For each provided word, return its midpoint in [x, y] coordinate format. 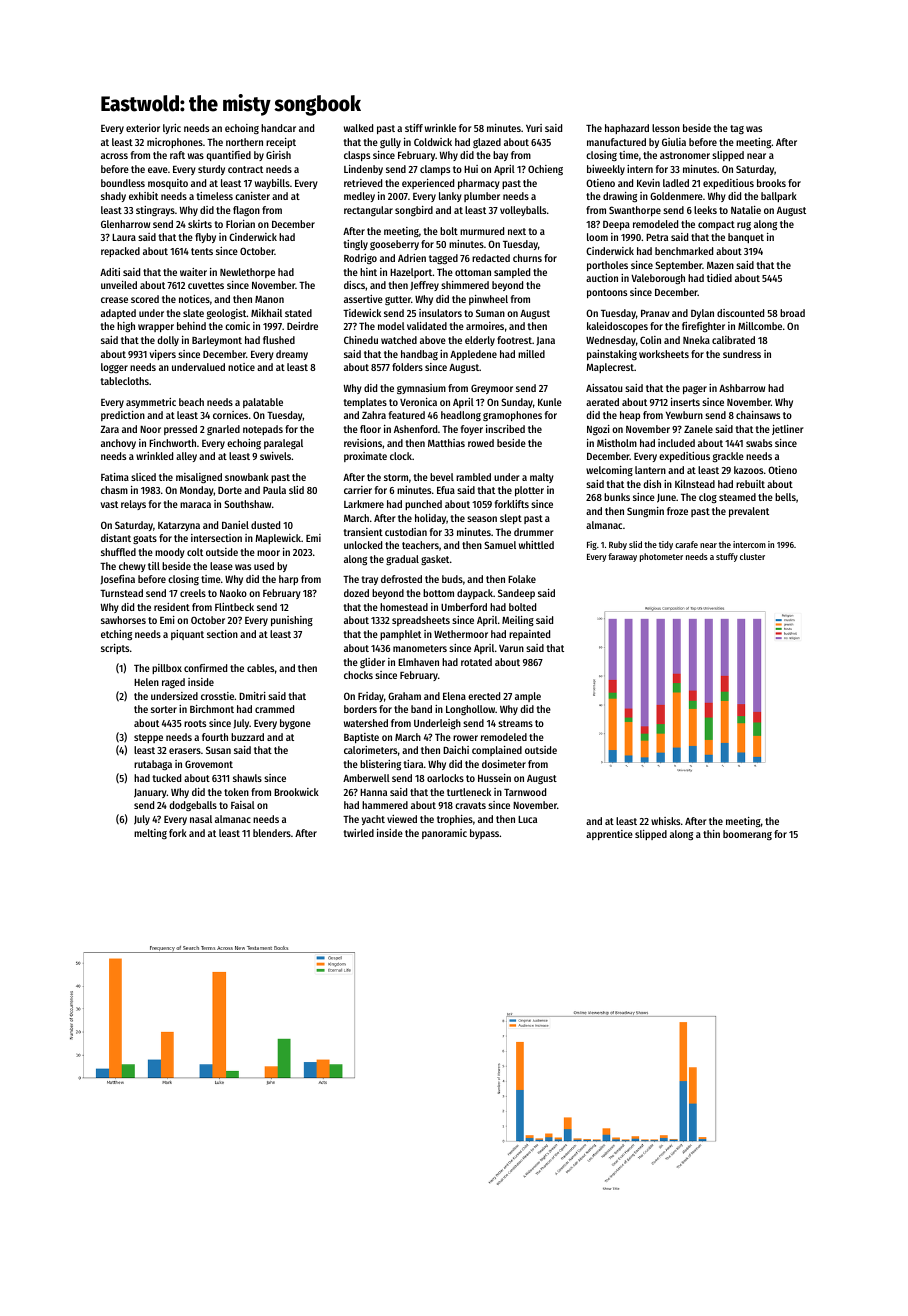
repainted [529, 635]
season [482, 519]
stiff [414, 128]
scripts [115, 649]
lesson [666, 128]
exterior [143, 128]
